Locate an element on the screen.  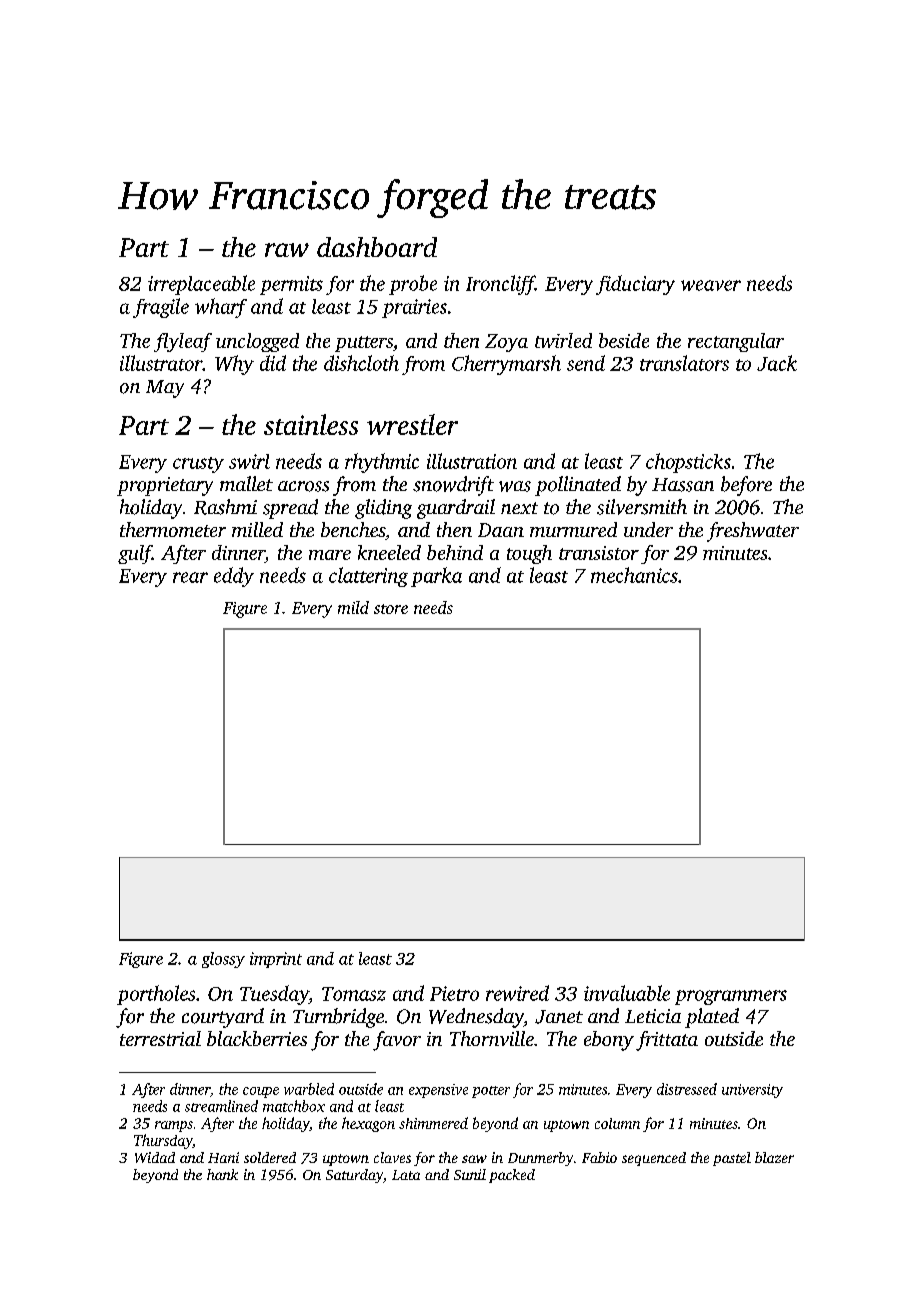
irreplaceable is located at coordinates (201, 285).
